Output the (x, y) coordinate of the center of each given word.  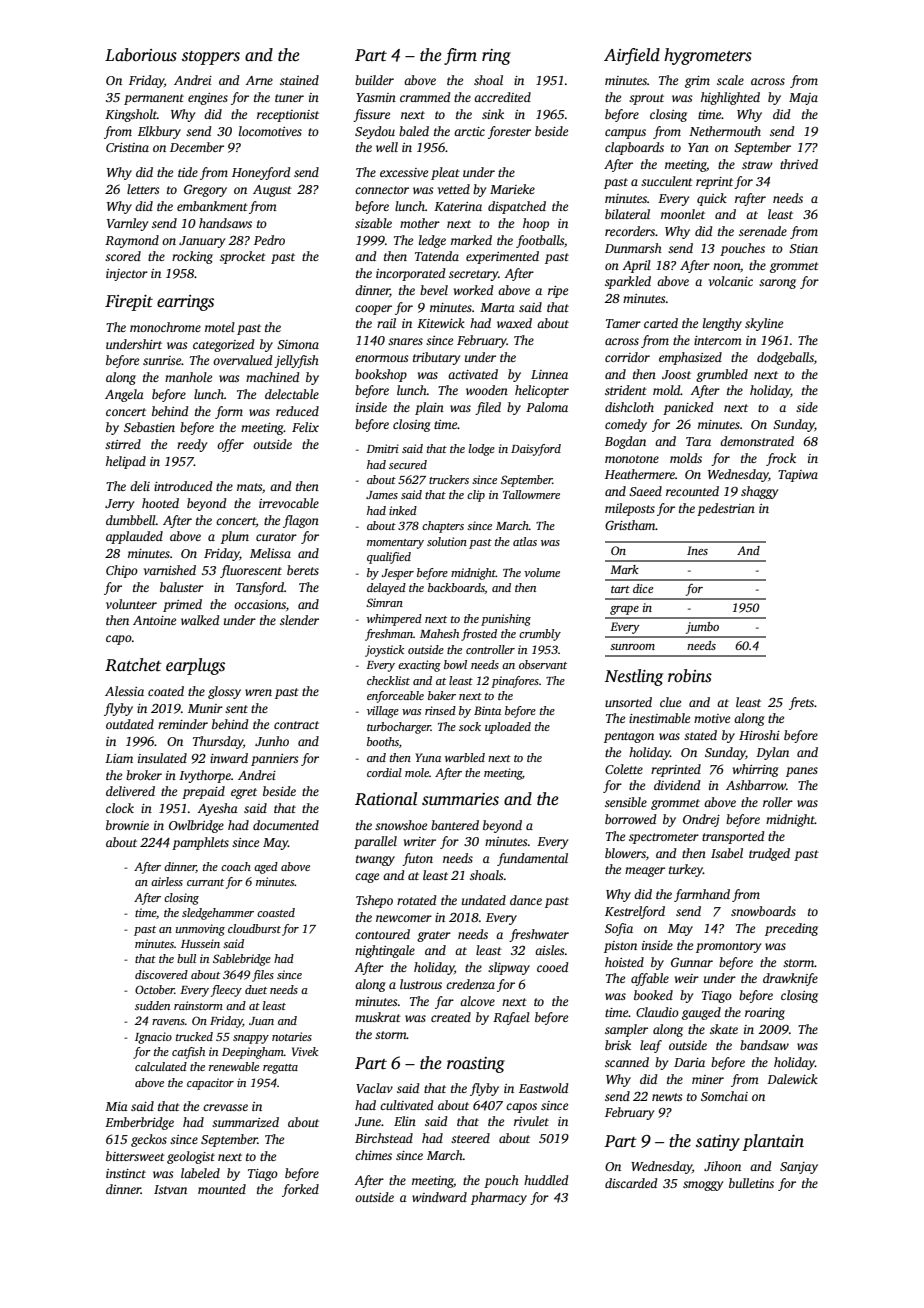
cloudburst (254, 928)
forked (300, 1190)
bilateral (627, 214)
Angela (124, 395)
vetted (454, 189)
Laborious (141, 55)
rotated (417, 900)
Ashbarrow (756, 785)
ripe (558, 292)
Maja (803, 99)
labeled (200, 1173)
